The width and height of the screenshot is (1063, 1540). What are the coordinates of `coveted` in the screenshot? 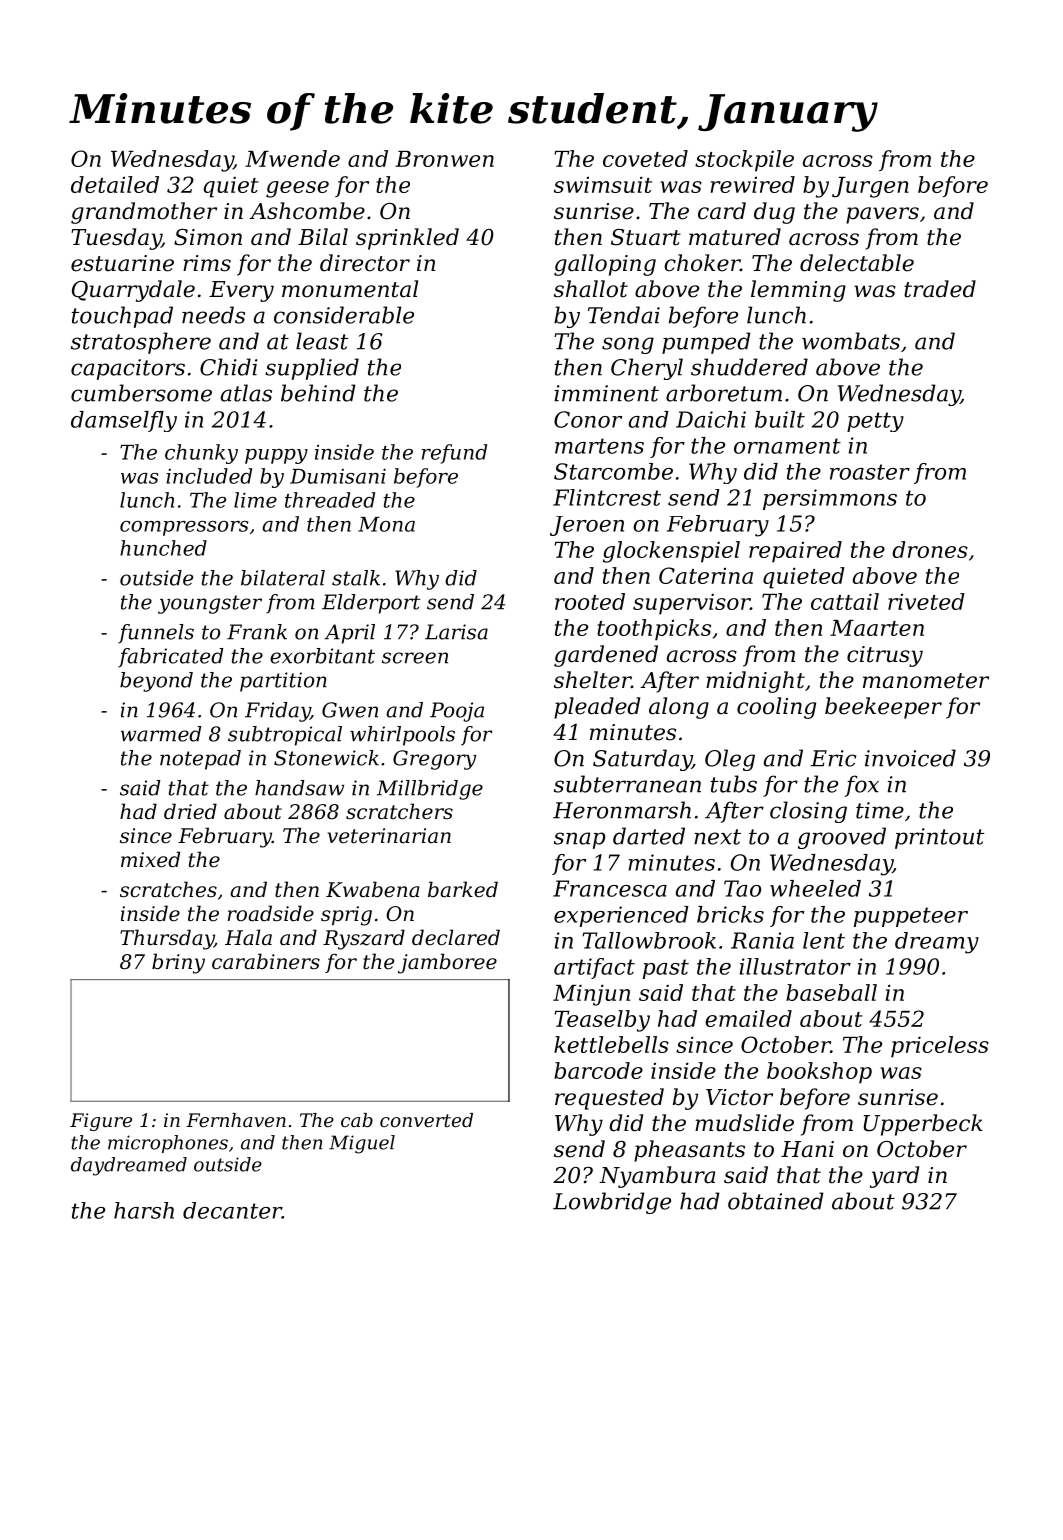 It's located at (645, 158).
